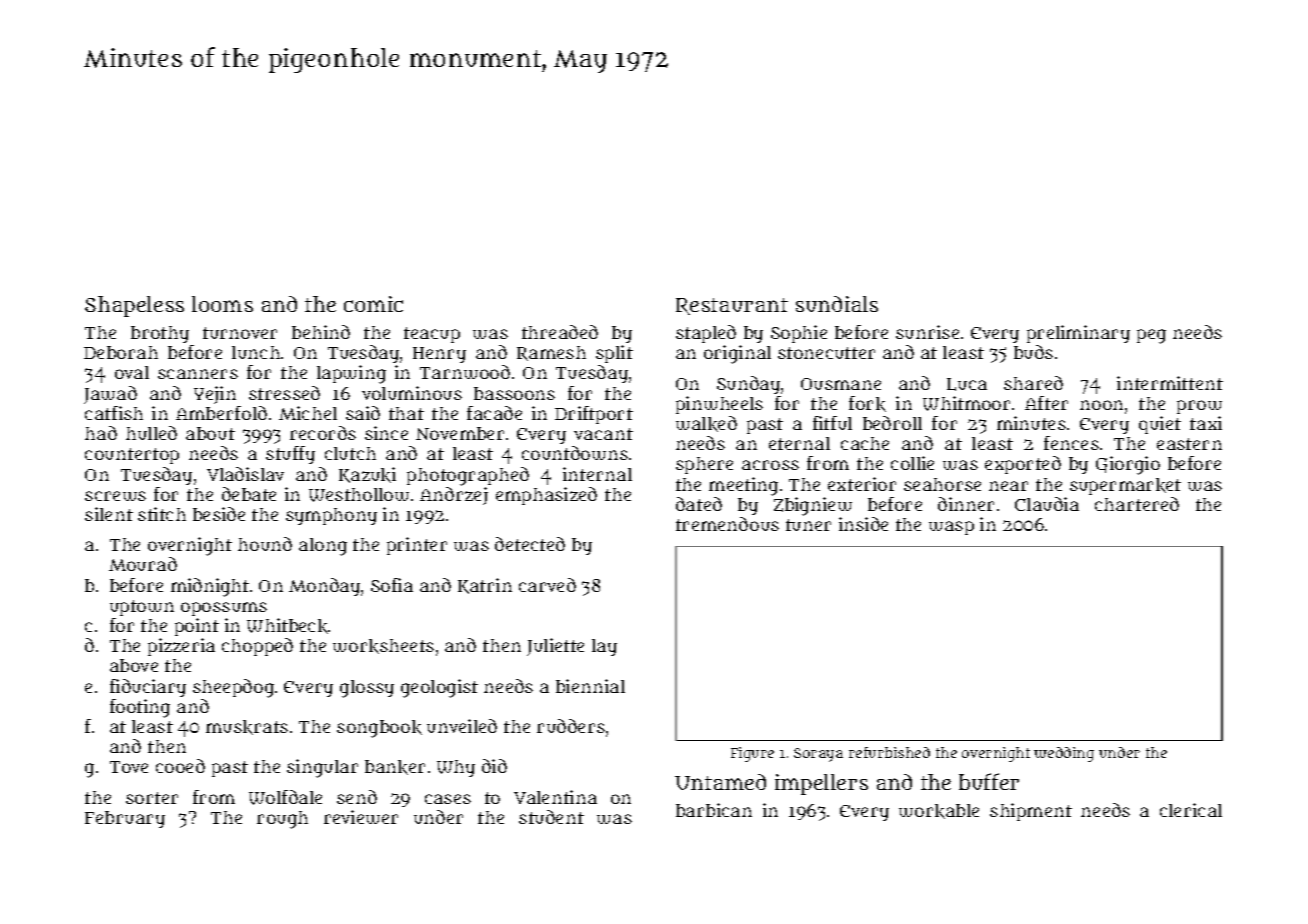 The width and height of the screenshot is (1308, 924). I want to click on glossy, so click(367, 689).
